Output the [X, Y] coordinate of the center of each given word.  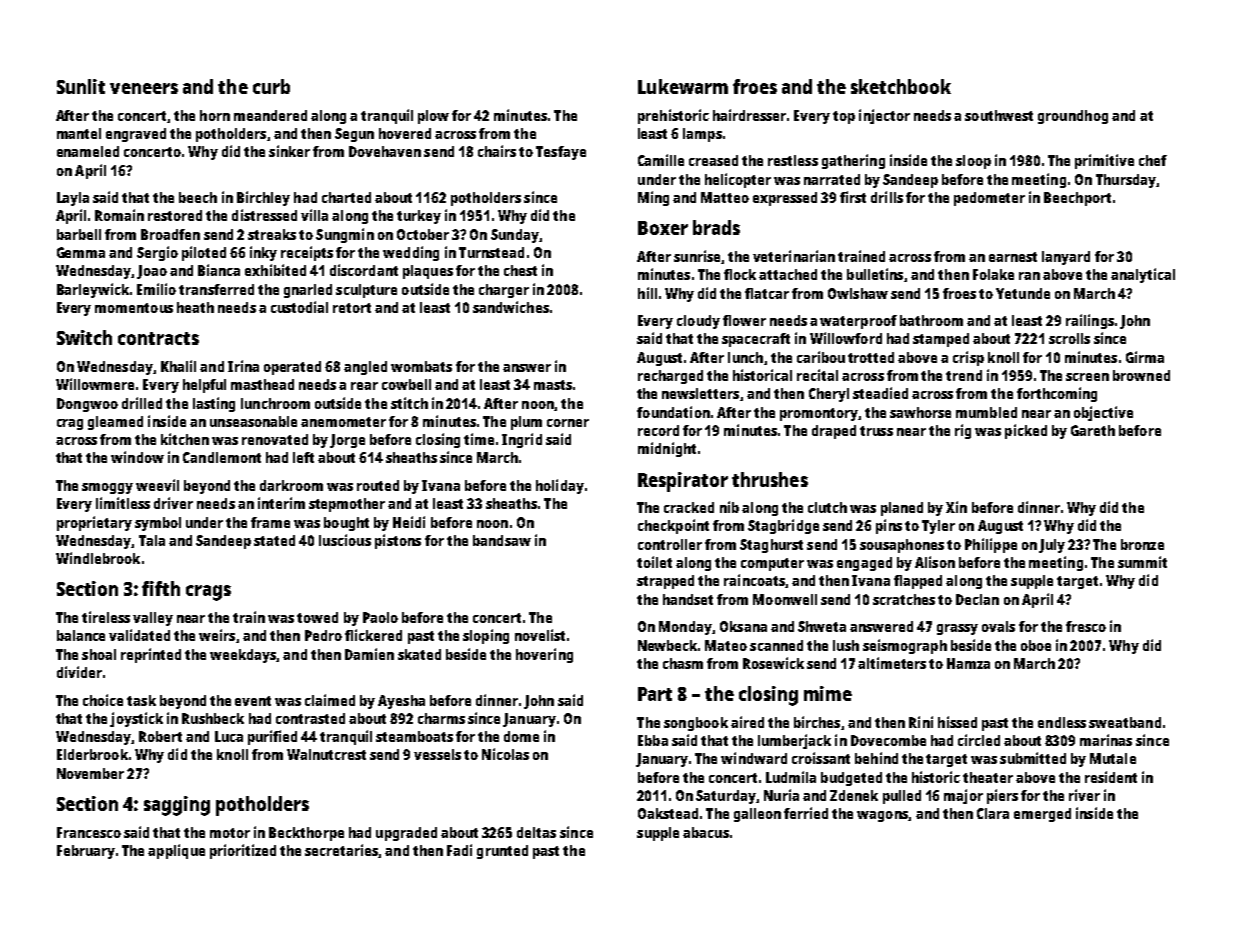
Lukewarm [683, 86]
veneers [144, 88]
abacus [706, 832]
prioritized [243, 851]
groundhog [1073, 117]
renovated [275, 439]
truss [876, 431]
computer [772, 564]
